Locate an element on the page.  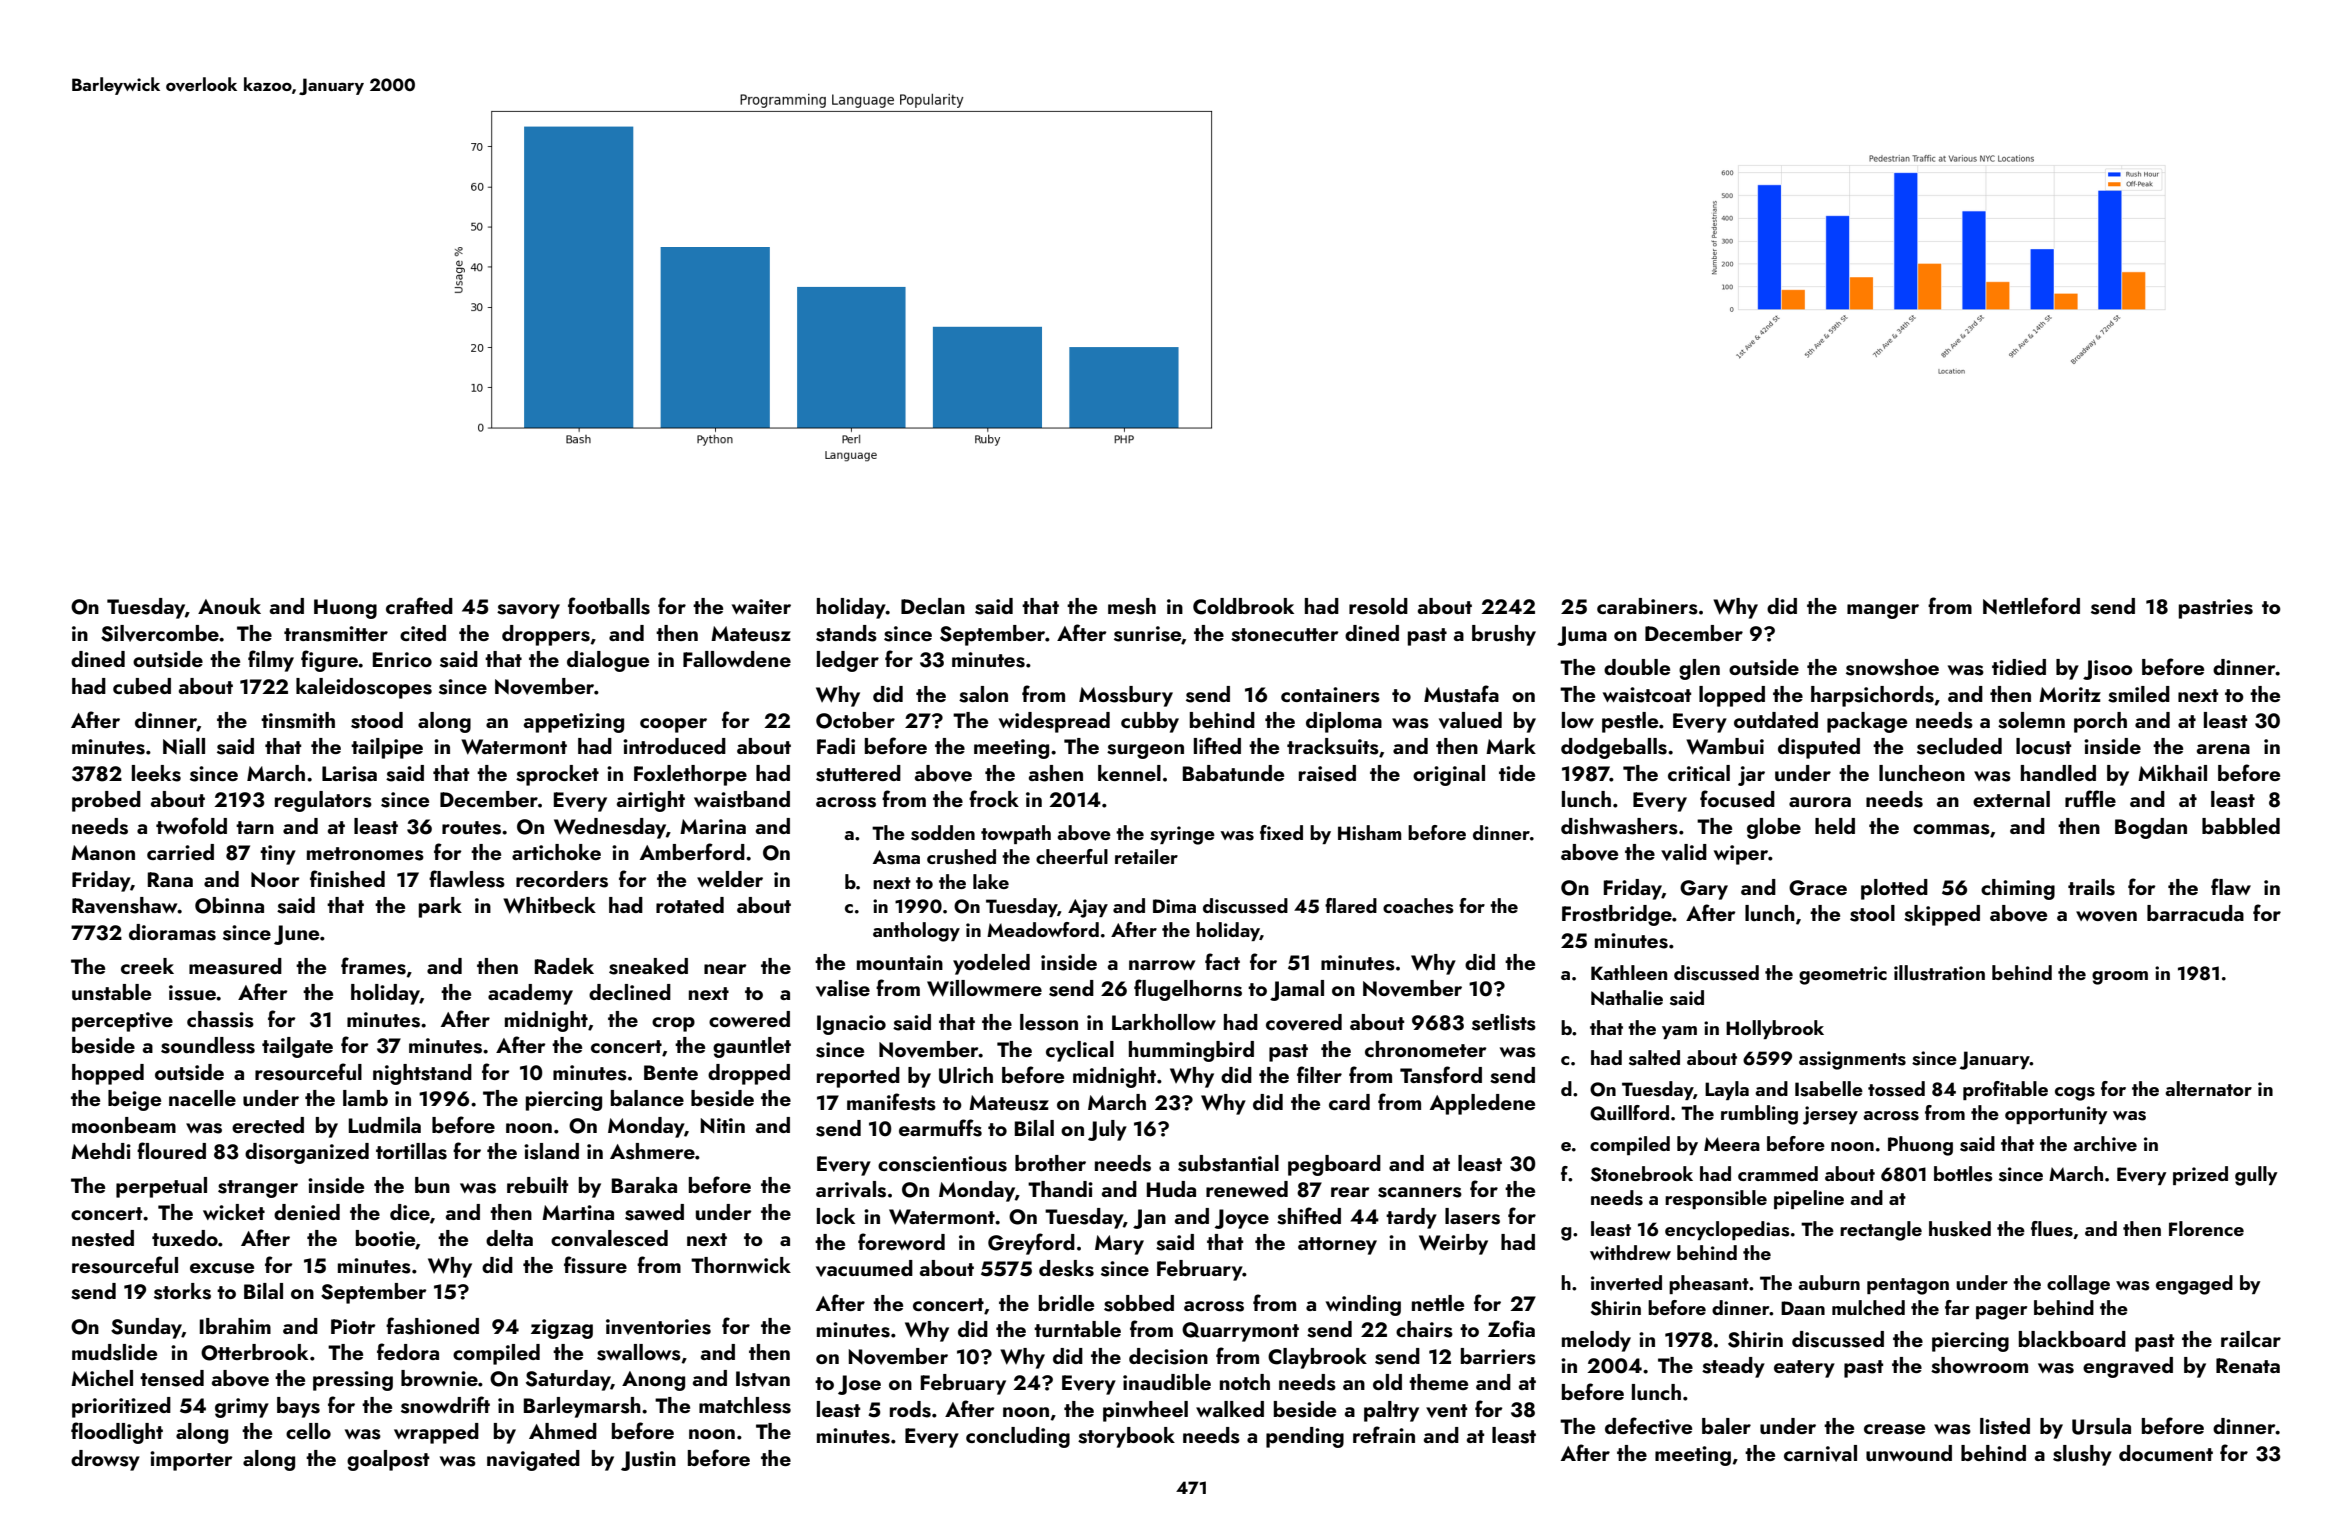
scanners is located at coordinates (1420, 1192).
